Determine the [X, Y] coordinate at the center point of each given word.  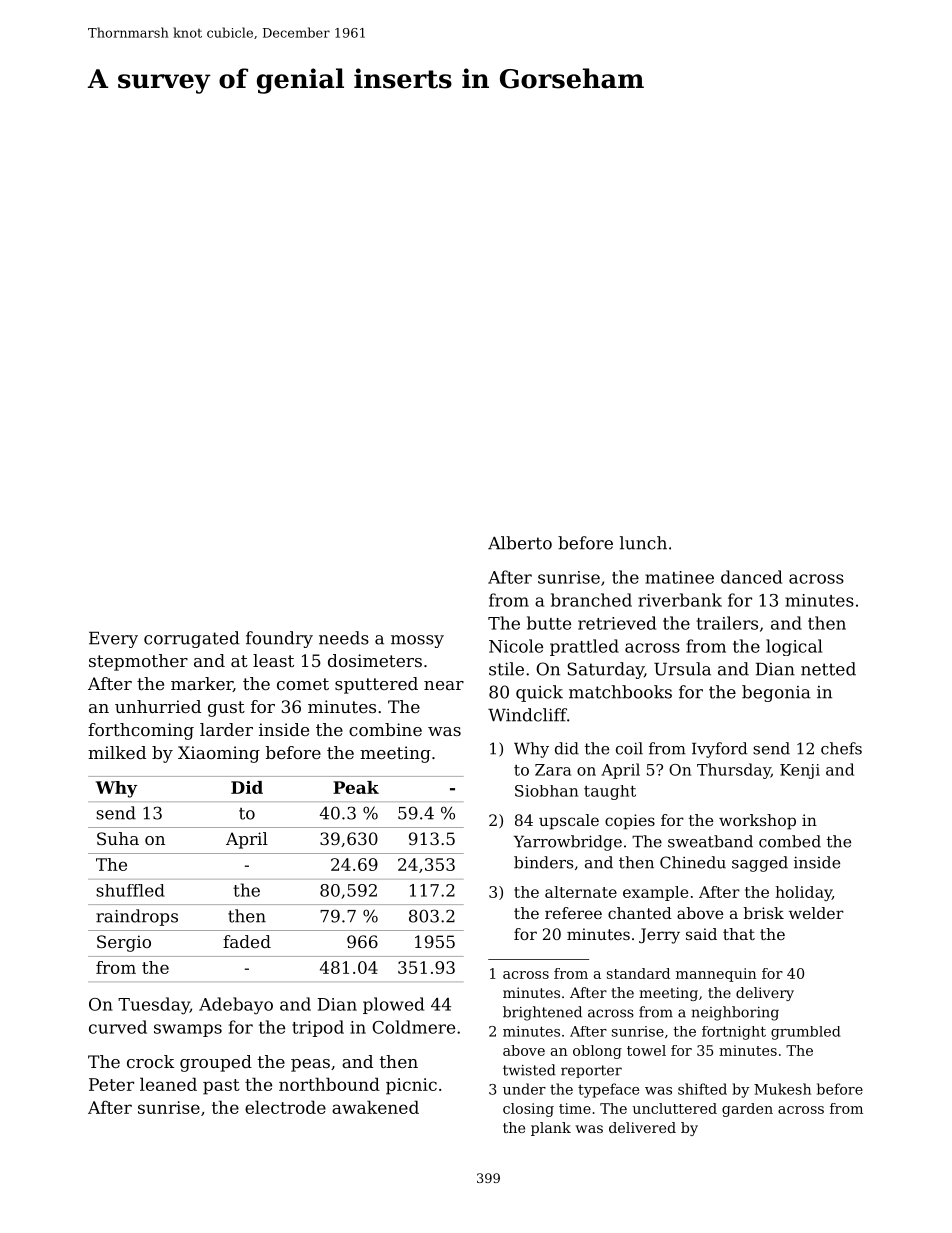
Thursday [734, 771]
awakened [375, 1107]
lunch [643, 543]
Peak [356, 787]
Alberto [520, 543]
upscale [569, 822]
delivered [642, 1127]
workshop [757, 822]
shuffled [130, 890]
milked [117, 752]
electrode [285, 1107]
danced [751, 577]
